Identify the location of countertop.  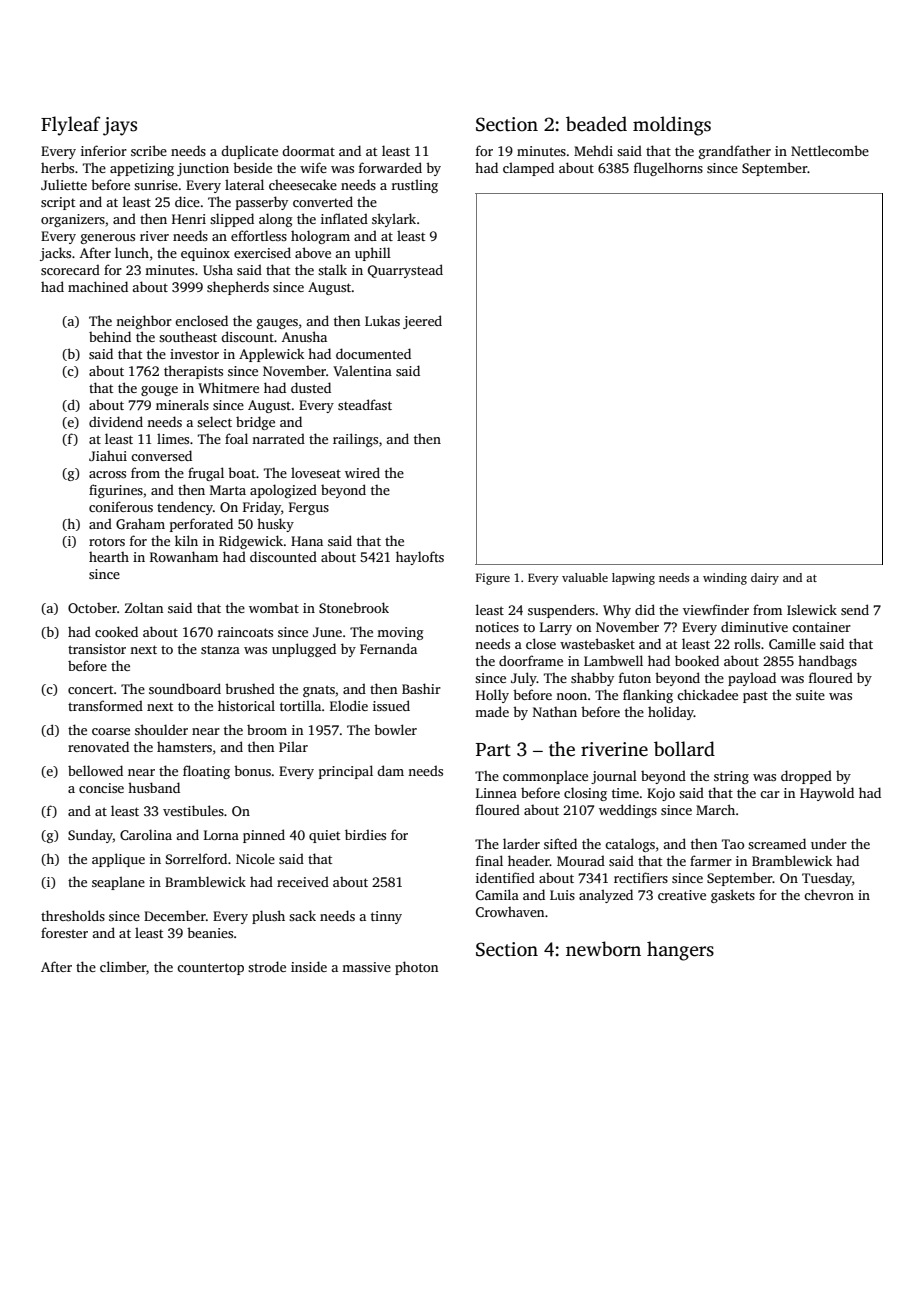
(210, 969).
